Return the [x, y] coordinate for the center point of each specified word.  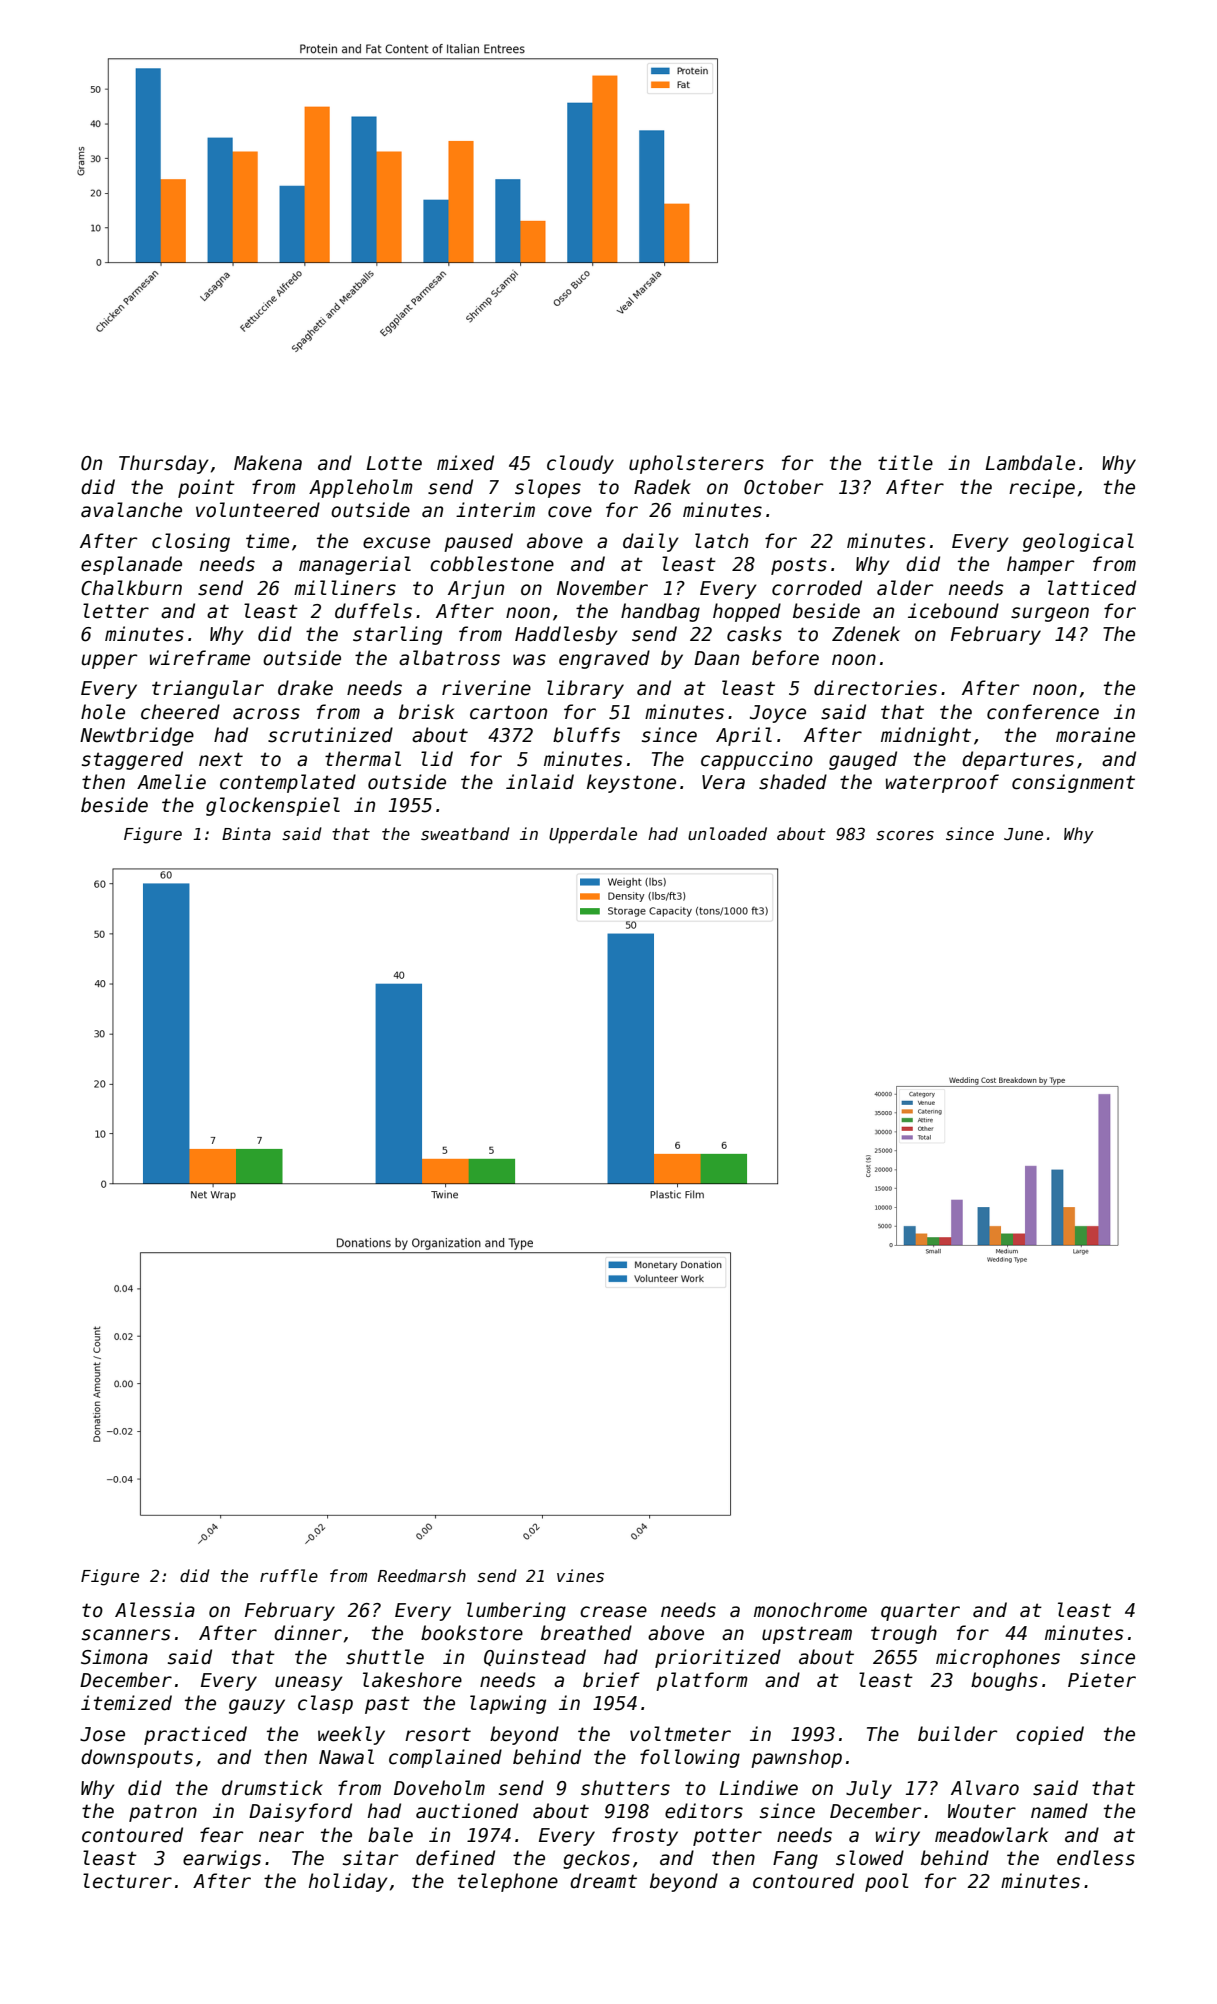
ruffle [289, 1575]
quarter [920, 1612]
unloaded [727, 833]
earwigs [222, 1859]
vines [580, 1575]
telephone [508, 1882]
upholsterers [696, 464]
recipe [1042, 488]
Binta [246, 833]
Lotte [394, 463]
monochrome [810, 1610]
